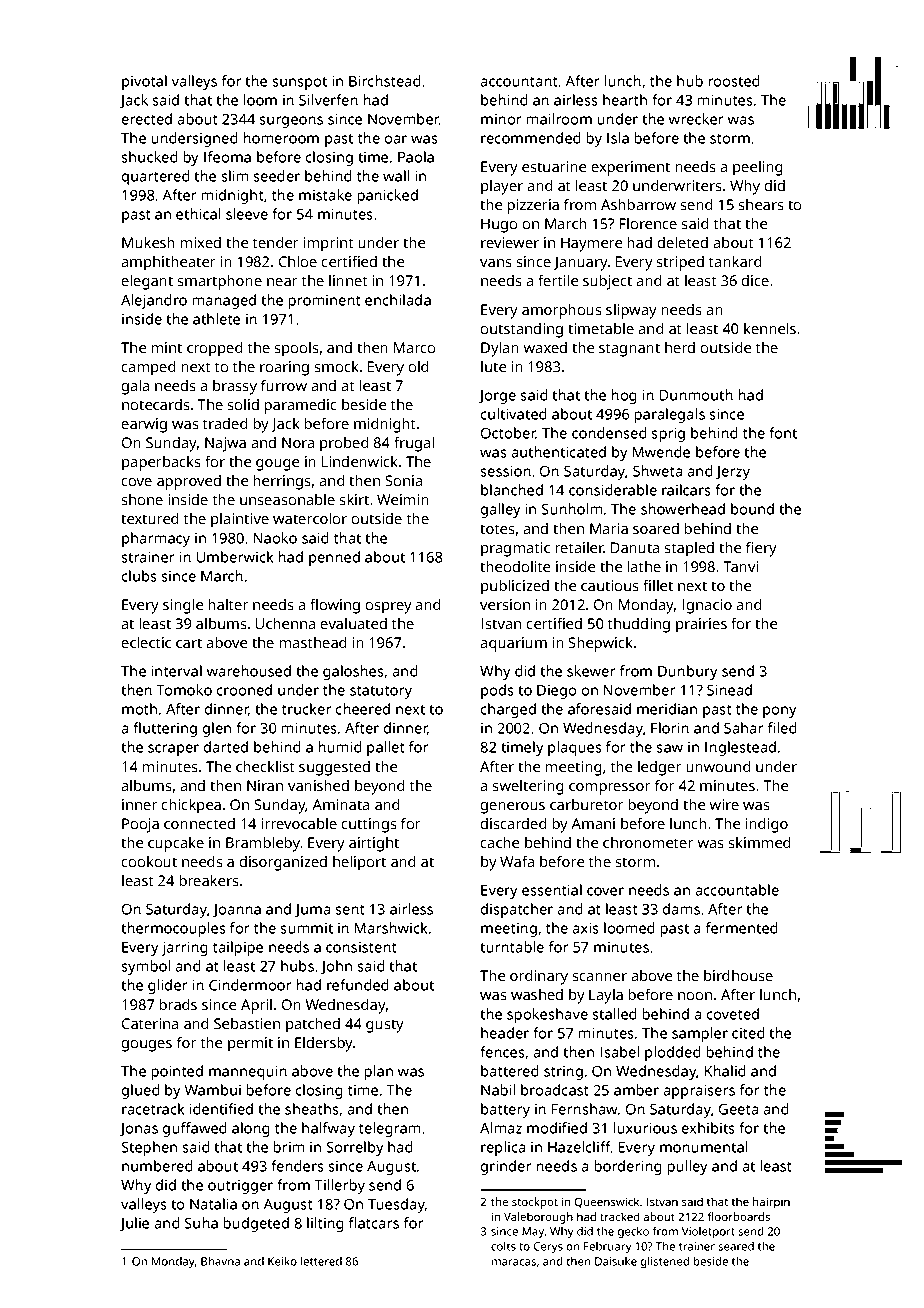 The height and width of the screenshot is (1308, 924). I want to click on amber, so click(636, 1090).
